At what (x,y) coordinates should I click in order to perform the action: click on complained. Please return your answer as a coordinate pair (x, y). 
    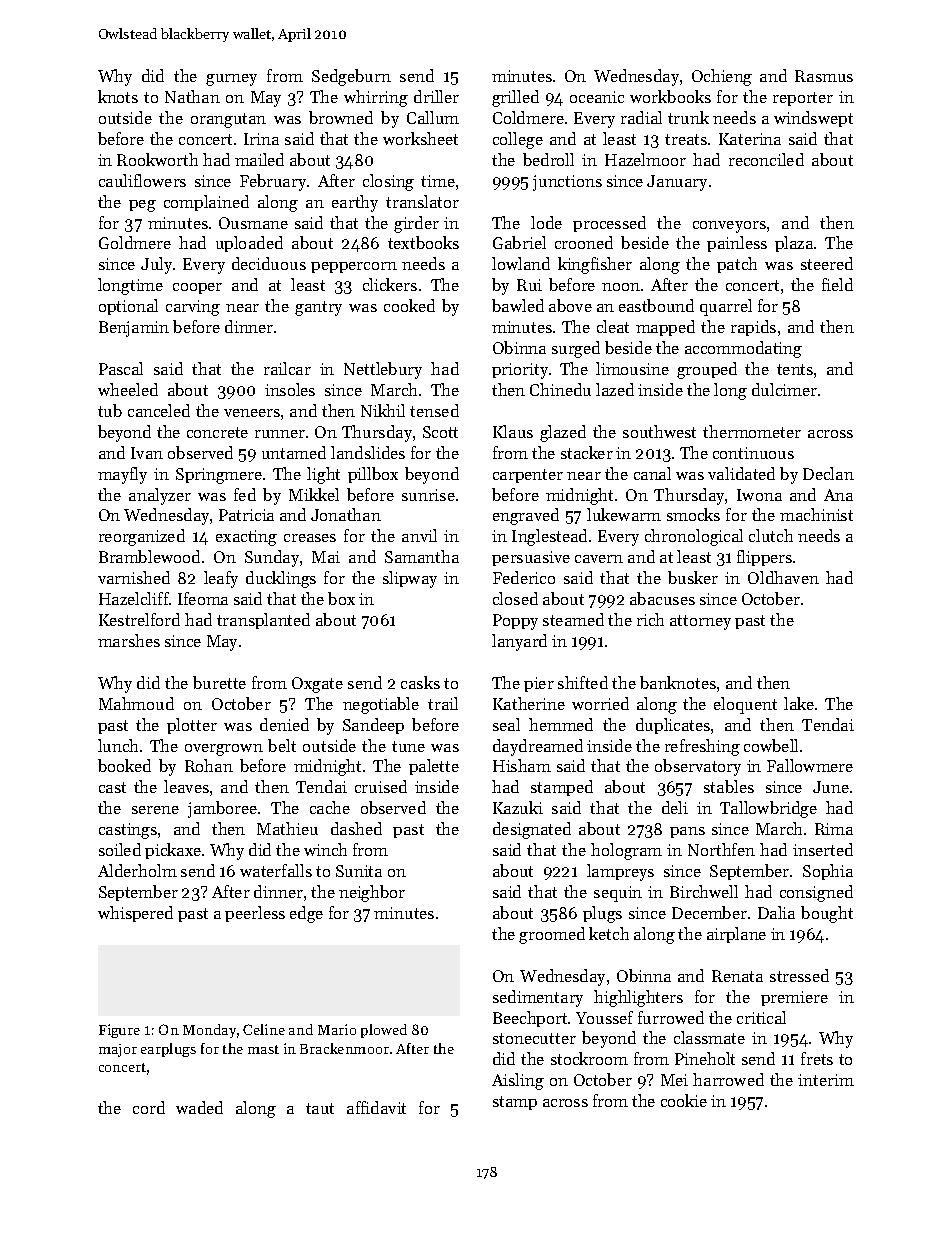
    Looking at the image, I should click on (206, 203).
